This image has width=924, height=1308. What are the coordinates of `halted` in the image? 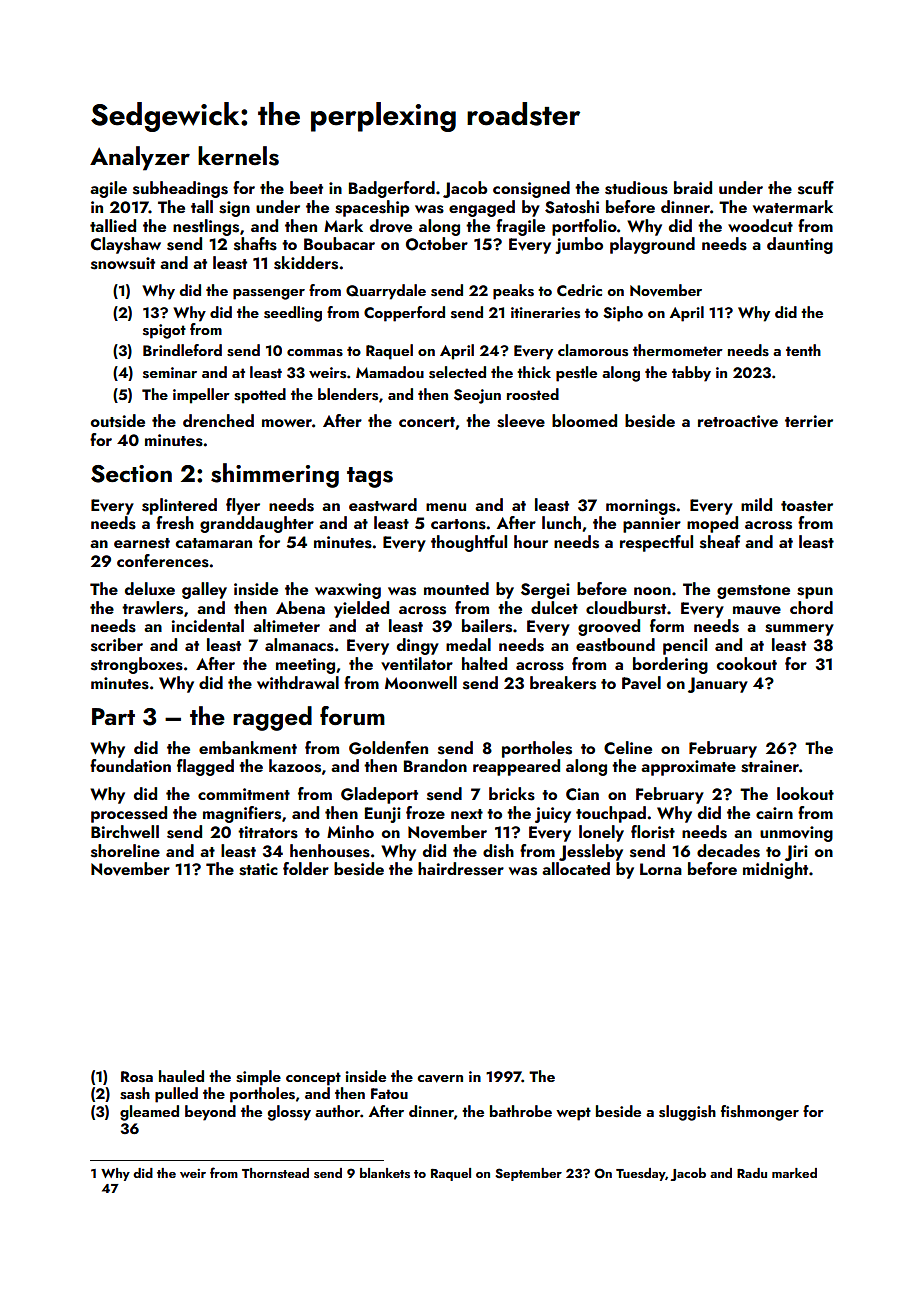 It's located at (484, 663).
